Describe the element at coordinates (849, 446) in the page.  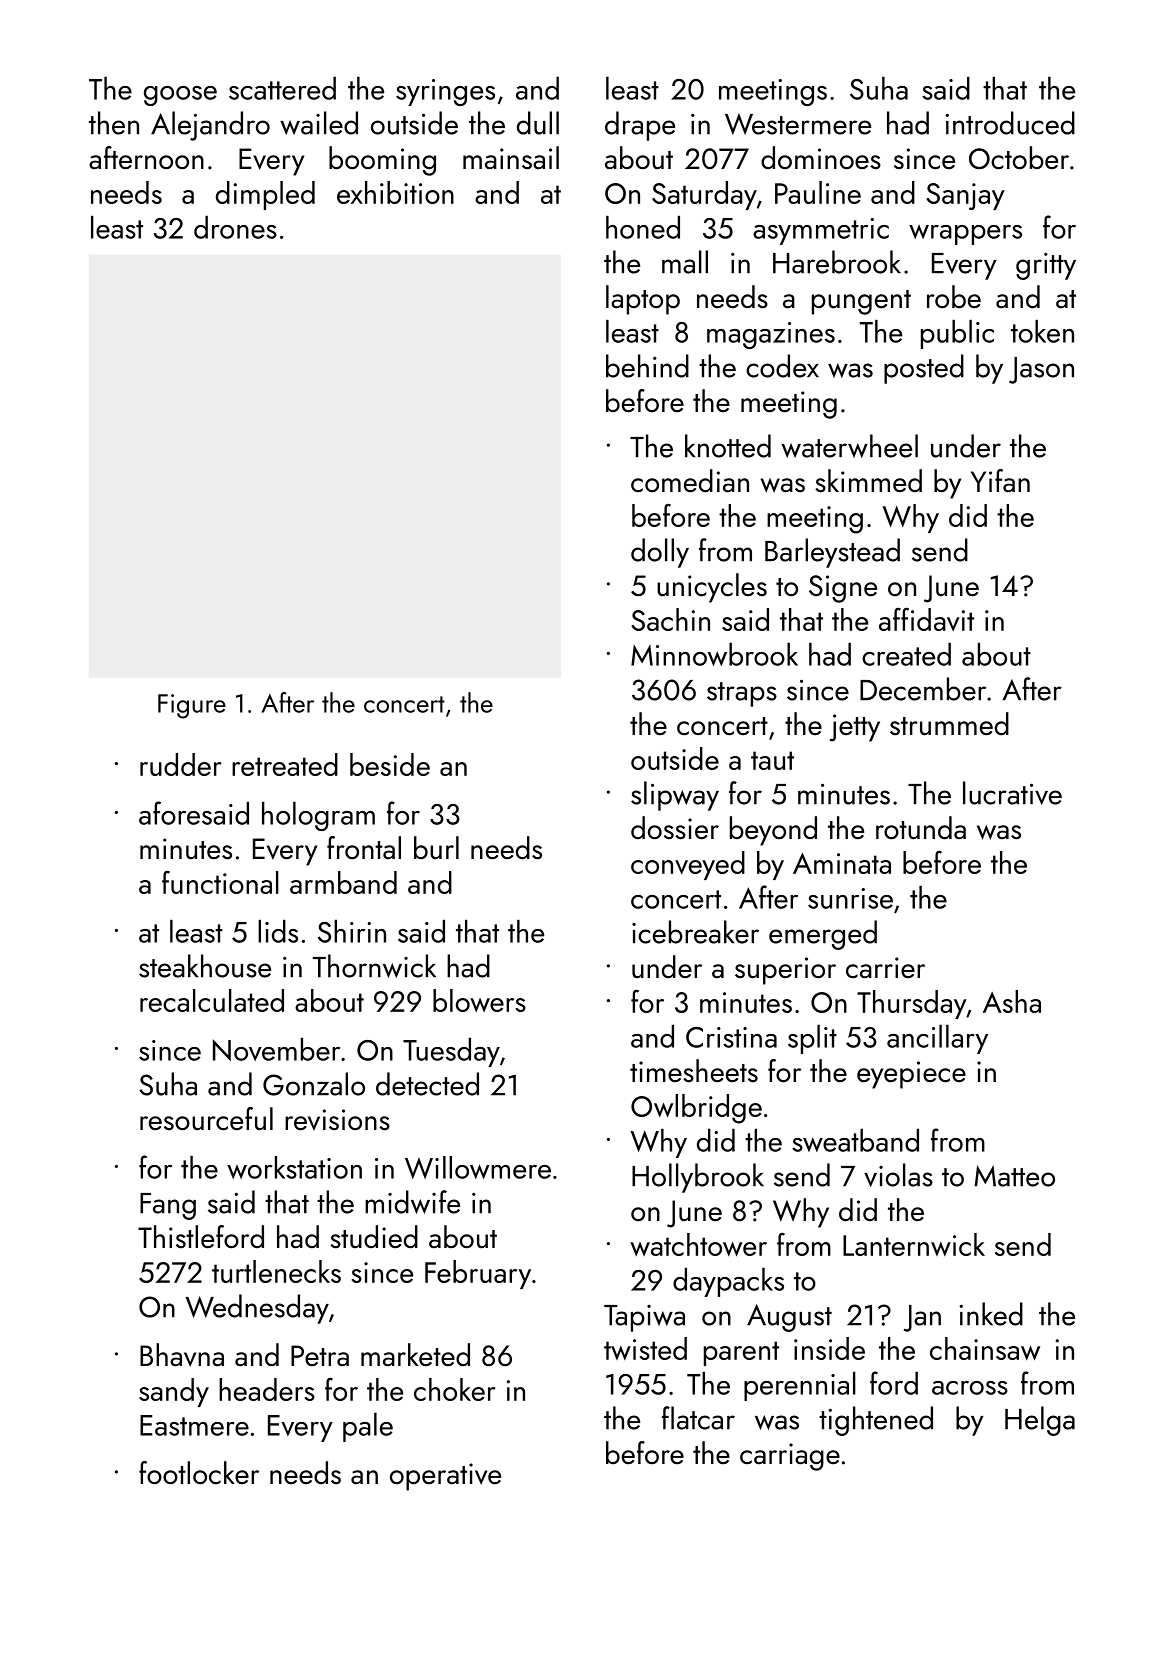
I see `waterwheel` at that location.
